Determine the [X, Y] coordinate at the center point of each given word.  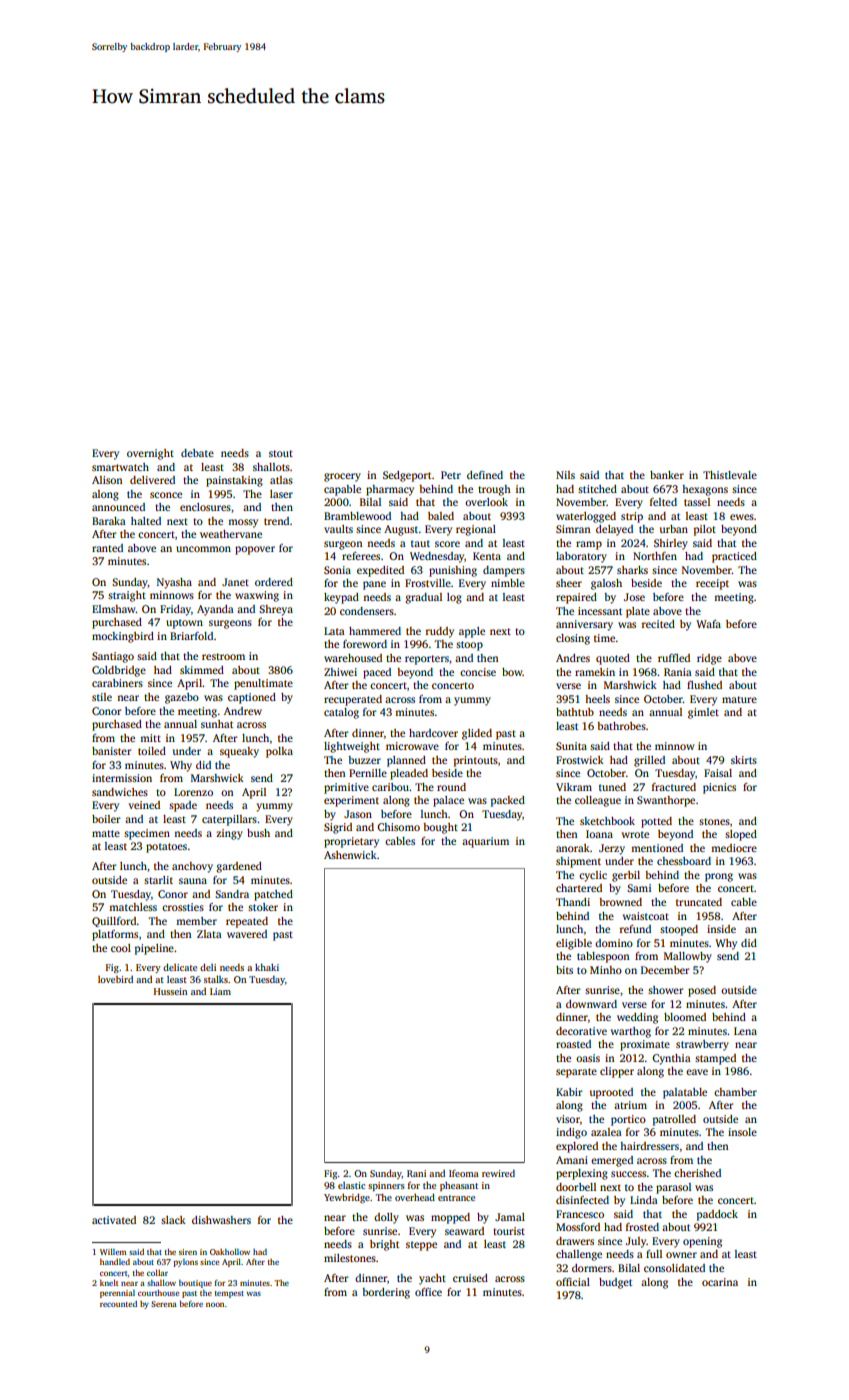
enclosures [205, 507]
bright [384, 1245]
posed [702, 991]
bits [564, 970]
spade [183, 806]
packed [508, 801]
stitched [597, 489]
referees [361, 556]
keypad [341, 598]
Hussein [170, 991]
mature [739, 699]
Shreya [276, 610]
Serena [164, 1304]
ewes [742, 517]
